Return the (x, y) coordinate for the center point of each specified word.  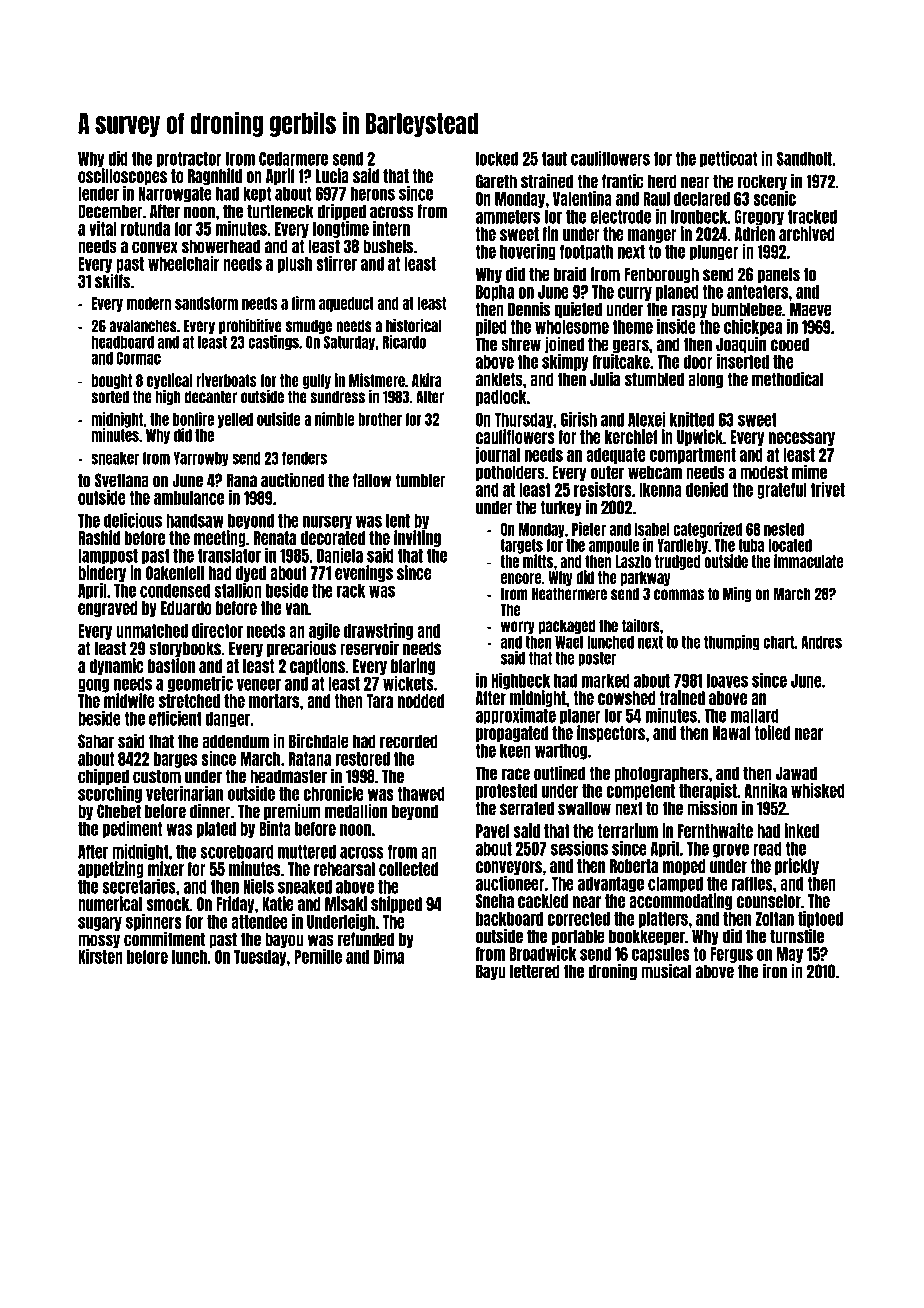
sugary (100, 924)
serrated (527, 808)
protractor (189, 160)
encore (521, 578)
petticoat (728, 159)
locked (497, 159)
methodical (787, 379)
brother (380, 419)
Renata (275, 538)
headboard (123, 342)
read (767, 849)
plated (216, 830)
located (790, 545)
